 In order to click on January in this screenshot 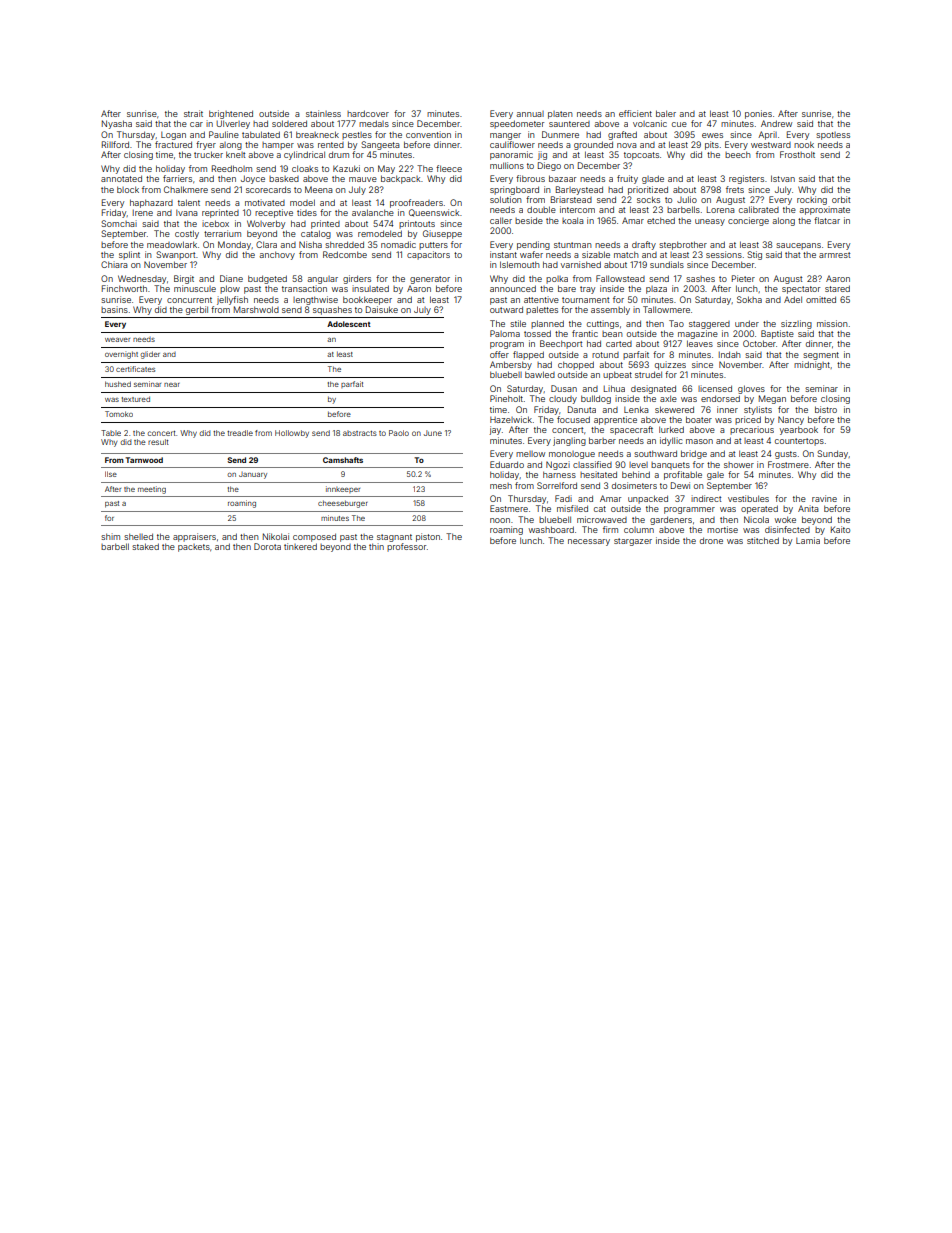, I will do `click(253, 475)`.
